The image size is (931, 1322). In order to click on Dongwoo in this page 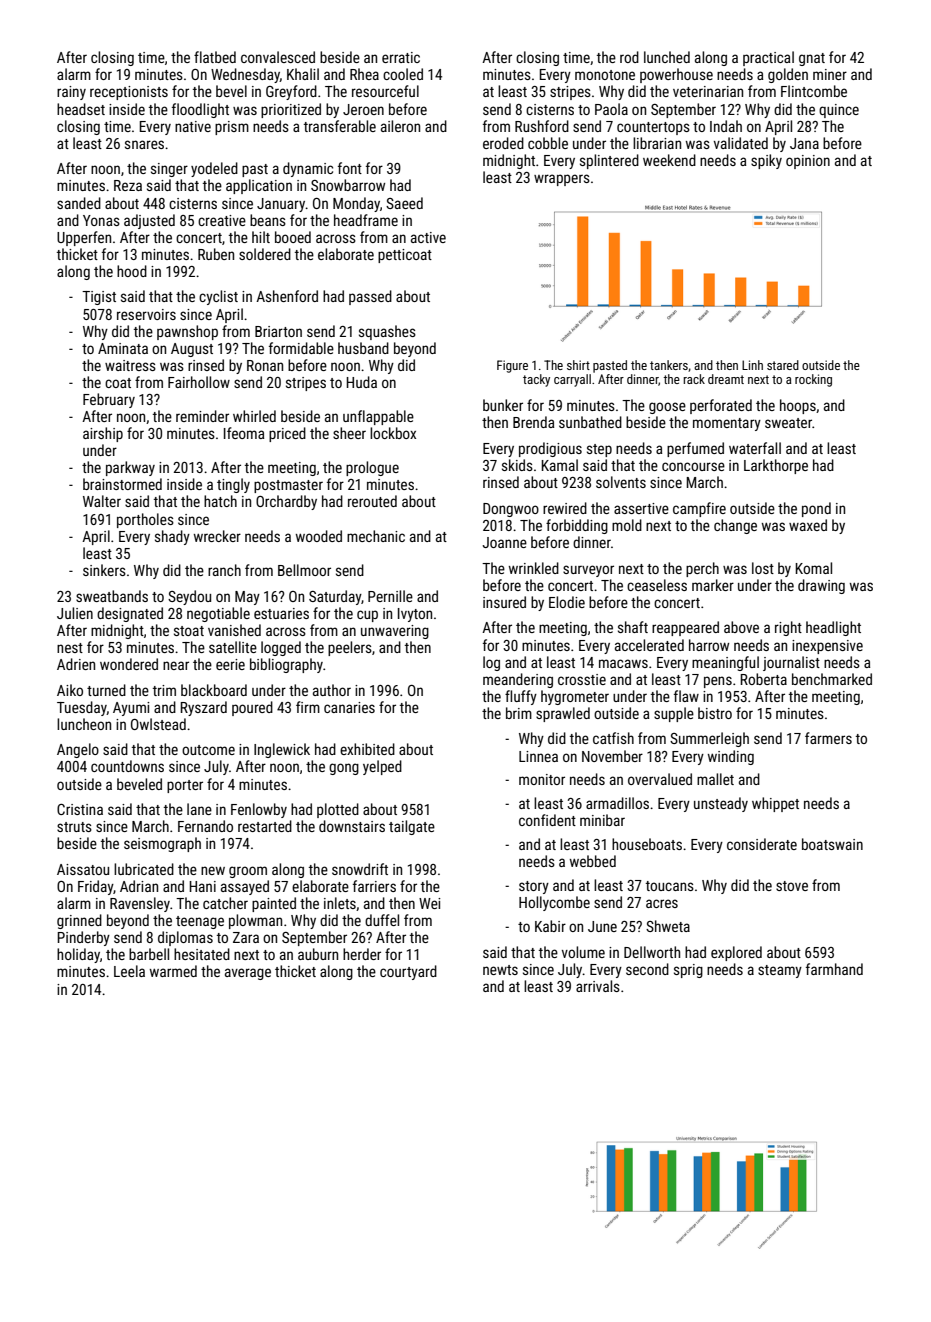, I will do `click(511, 510)`.
